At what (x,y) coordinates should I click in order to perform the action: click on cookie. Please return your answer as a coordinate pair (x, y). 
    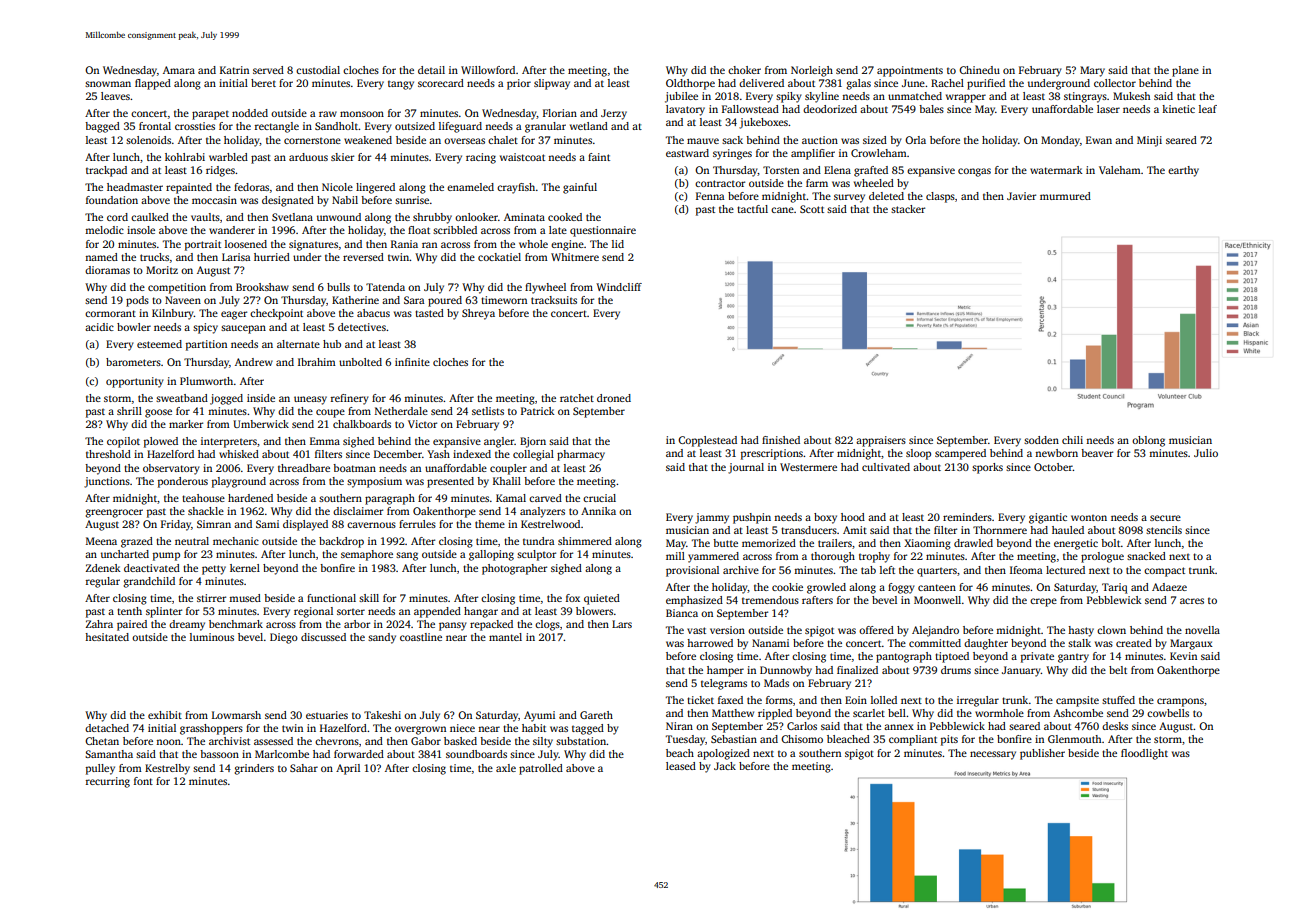
    Looking at the image, I should click on (787, 587).
